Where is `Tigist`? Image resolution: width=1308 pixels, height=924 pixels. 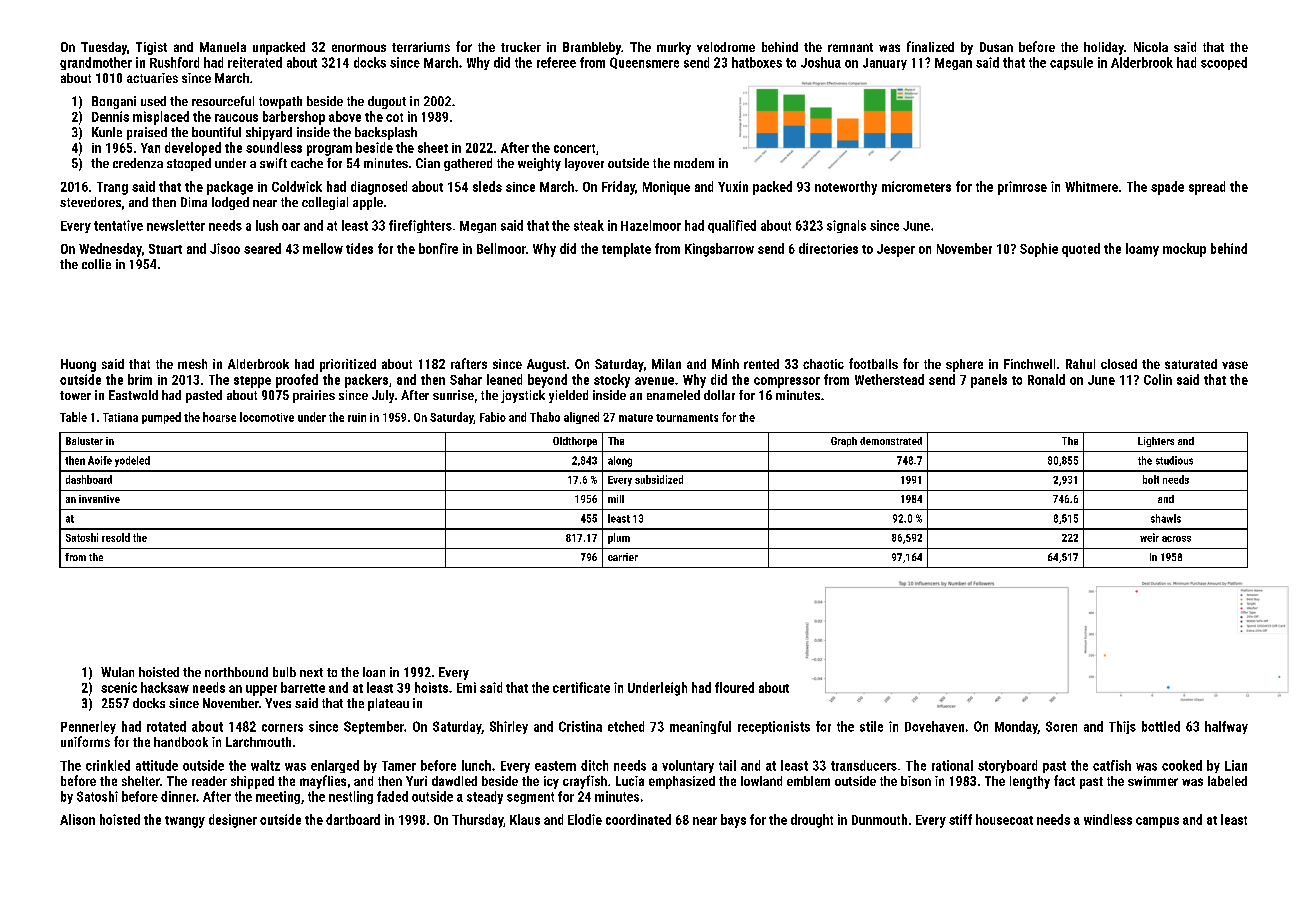 Tigist is located at coordinates (151, 48).
